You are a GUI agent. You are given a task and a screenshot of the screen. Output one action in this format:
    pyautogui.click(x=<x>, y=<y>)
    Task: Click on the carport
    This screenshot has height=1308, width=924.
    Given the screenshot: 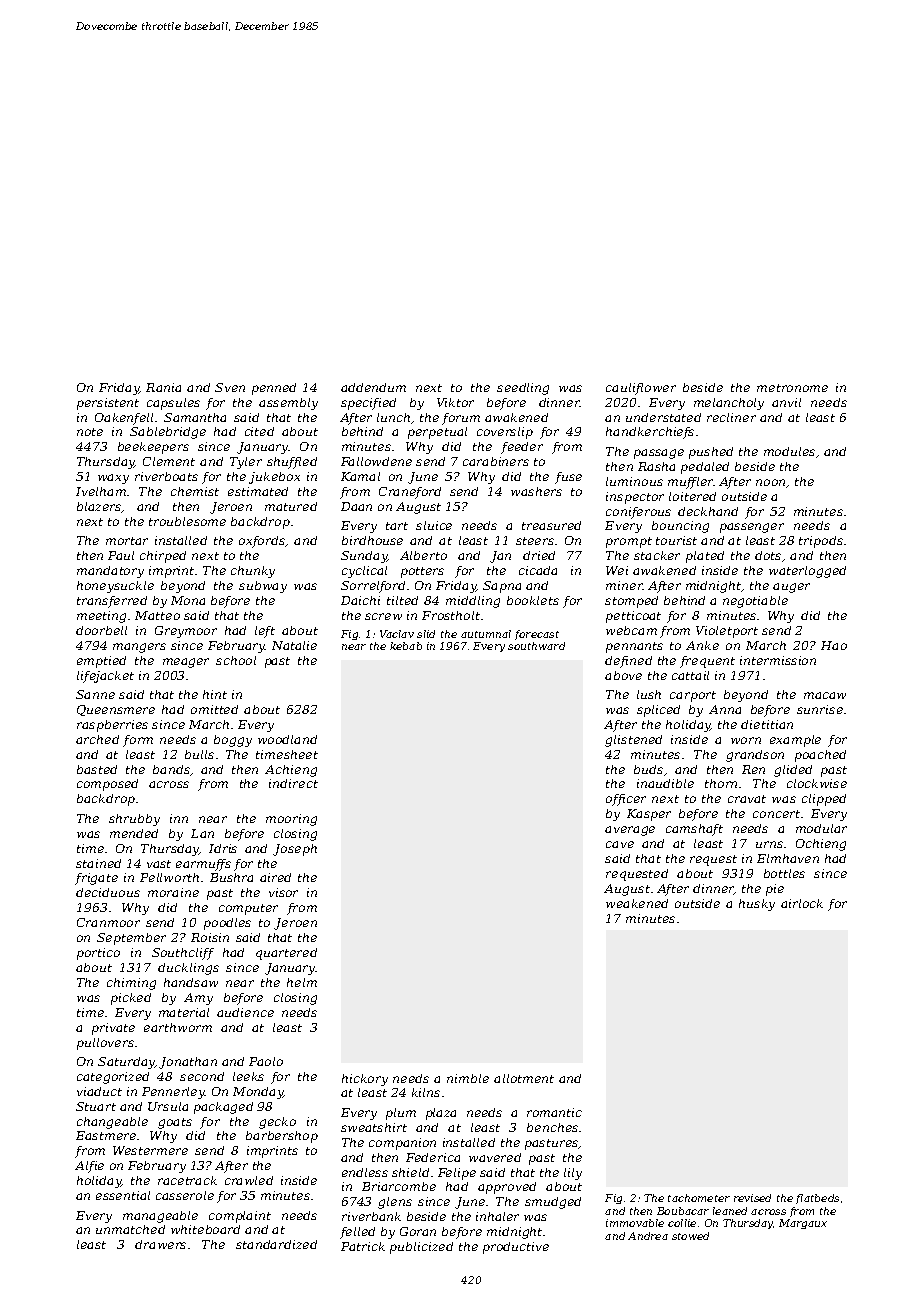 What is the action you would take?
    pyautogui.click(x=693, y=696)
